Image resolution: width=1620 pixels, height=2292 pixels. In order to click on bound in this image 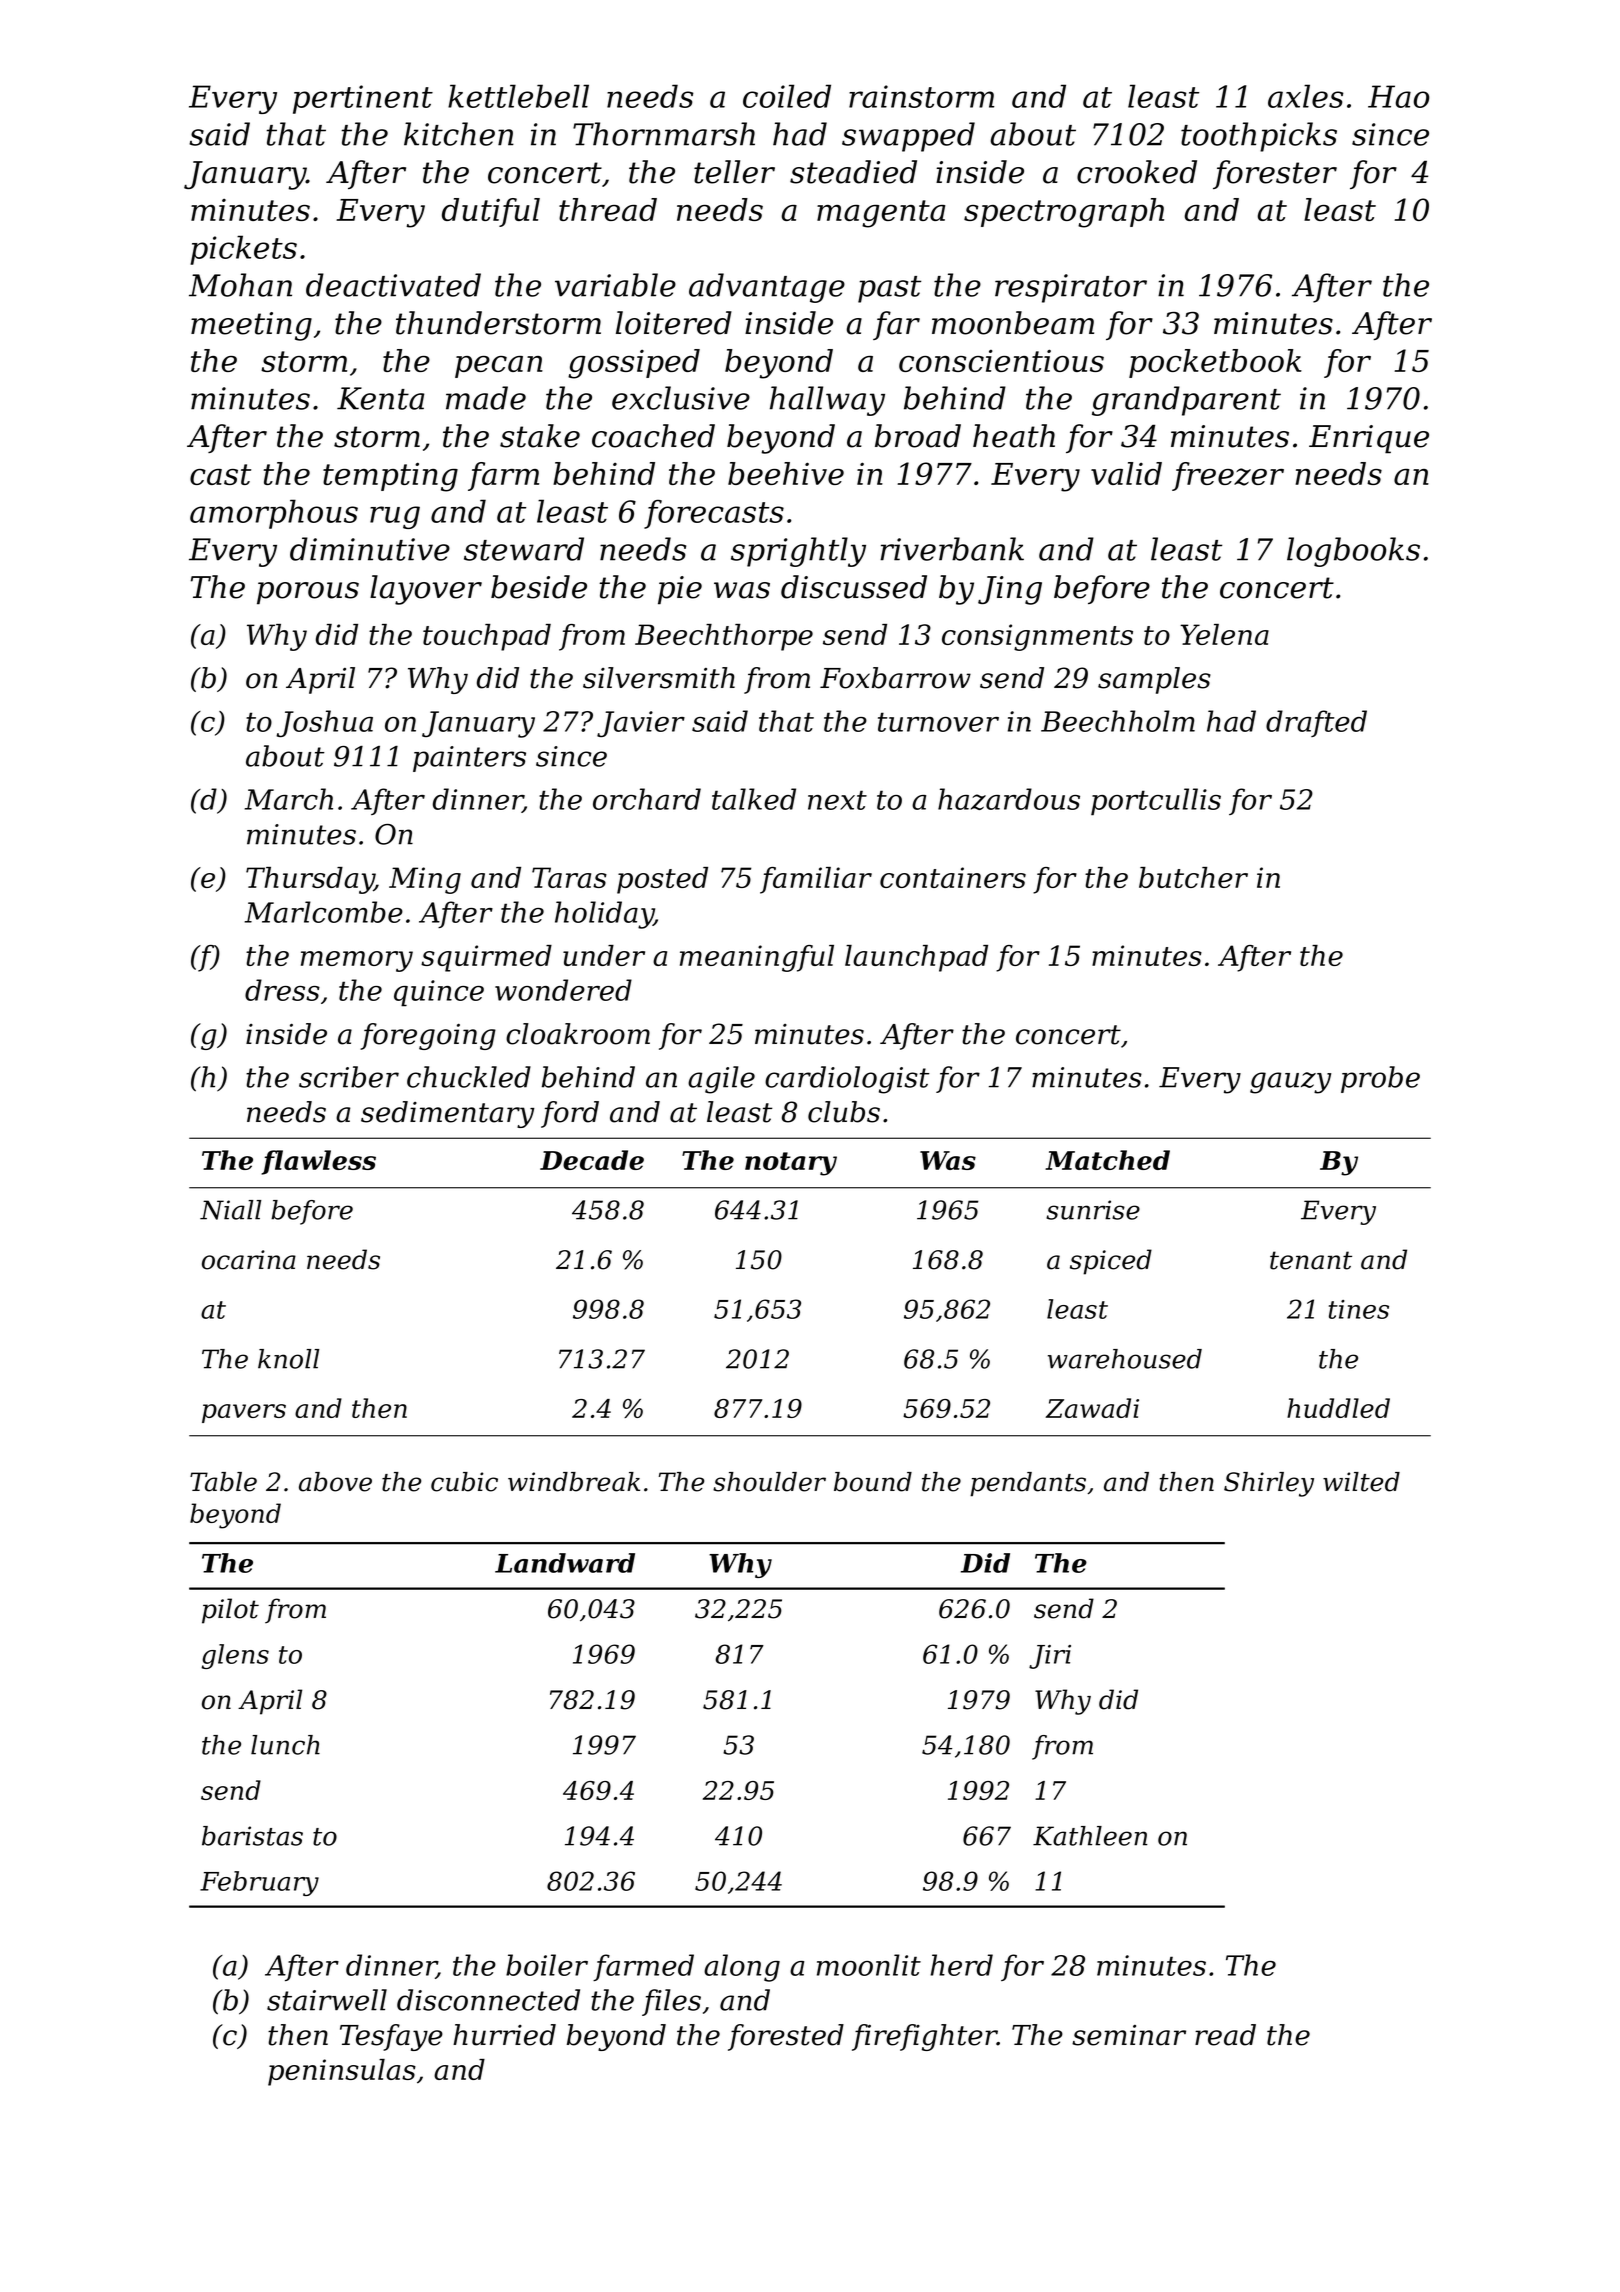, I will do `click(873, 1482)`.
